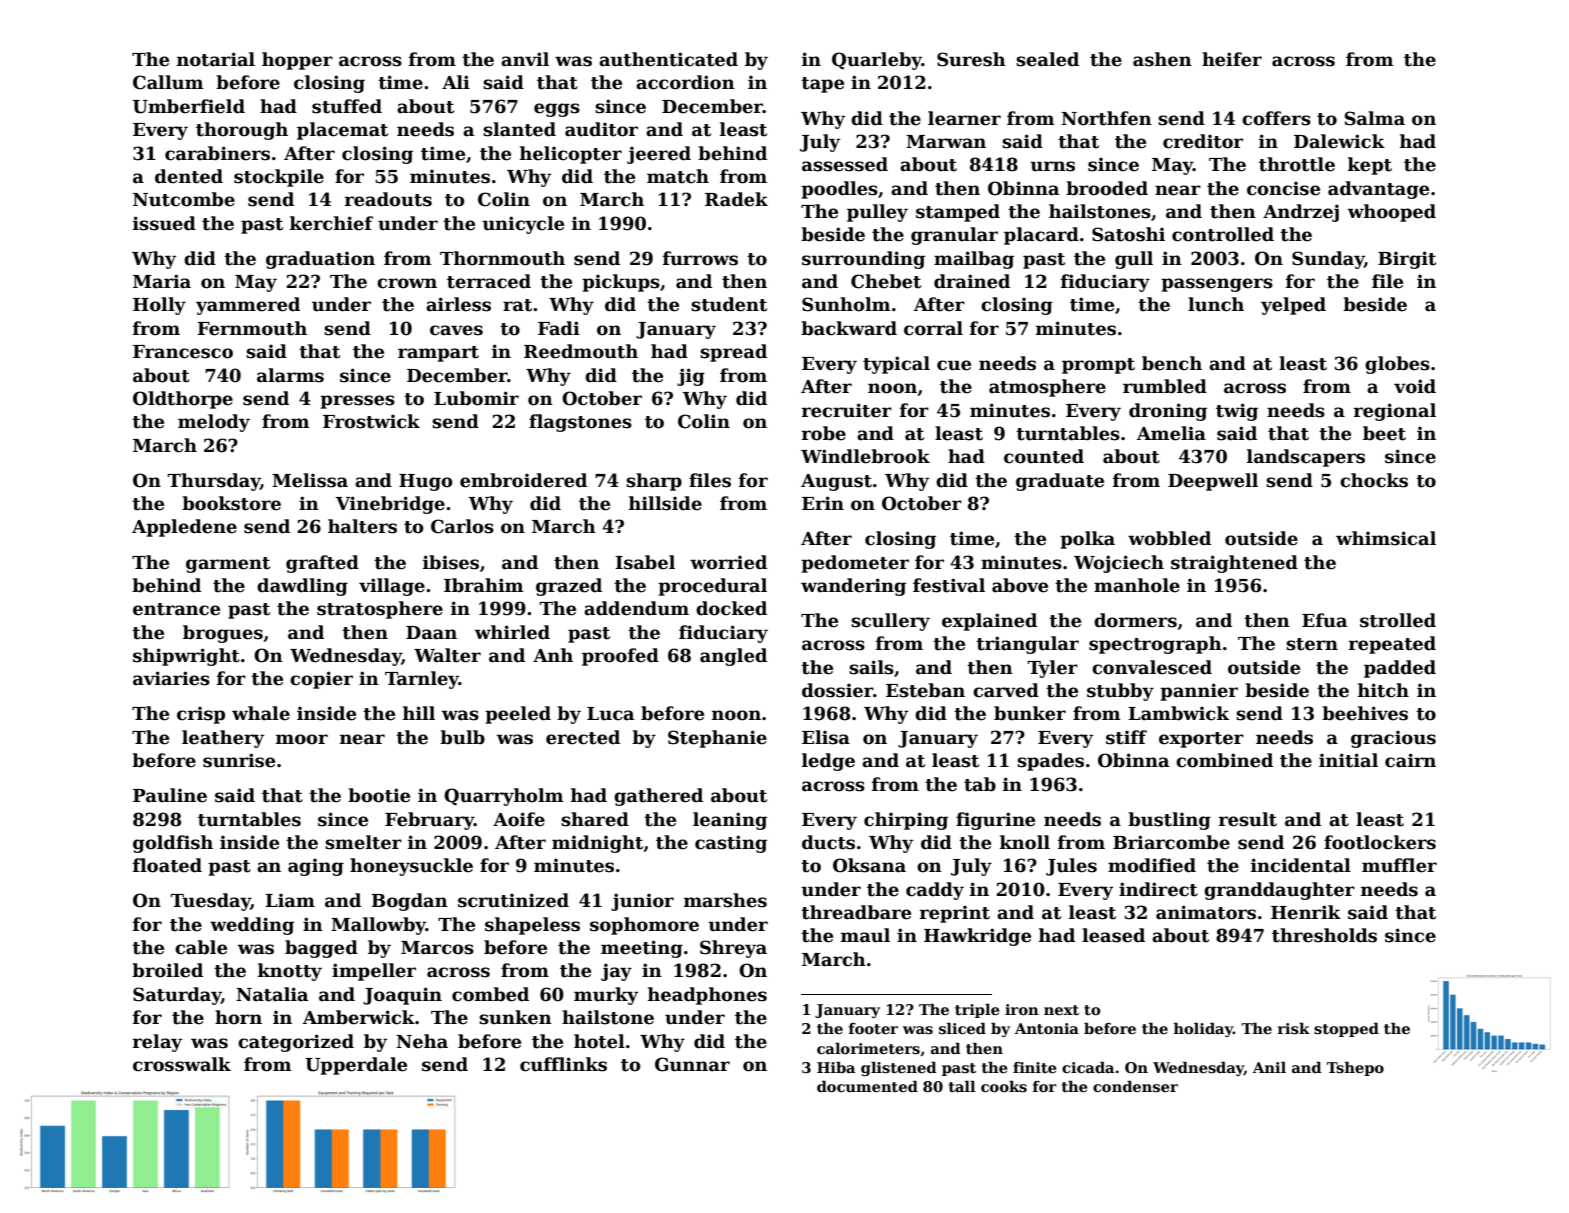 Image resolution: width=1569 pixels, height=1213 pixels. I want to click on Frostwick, so click(371, 421).
